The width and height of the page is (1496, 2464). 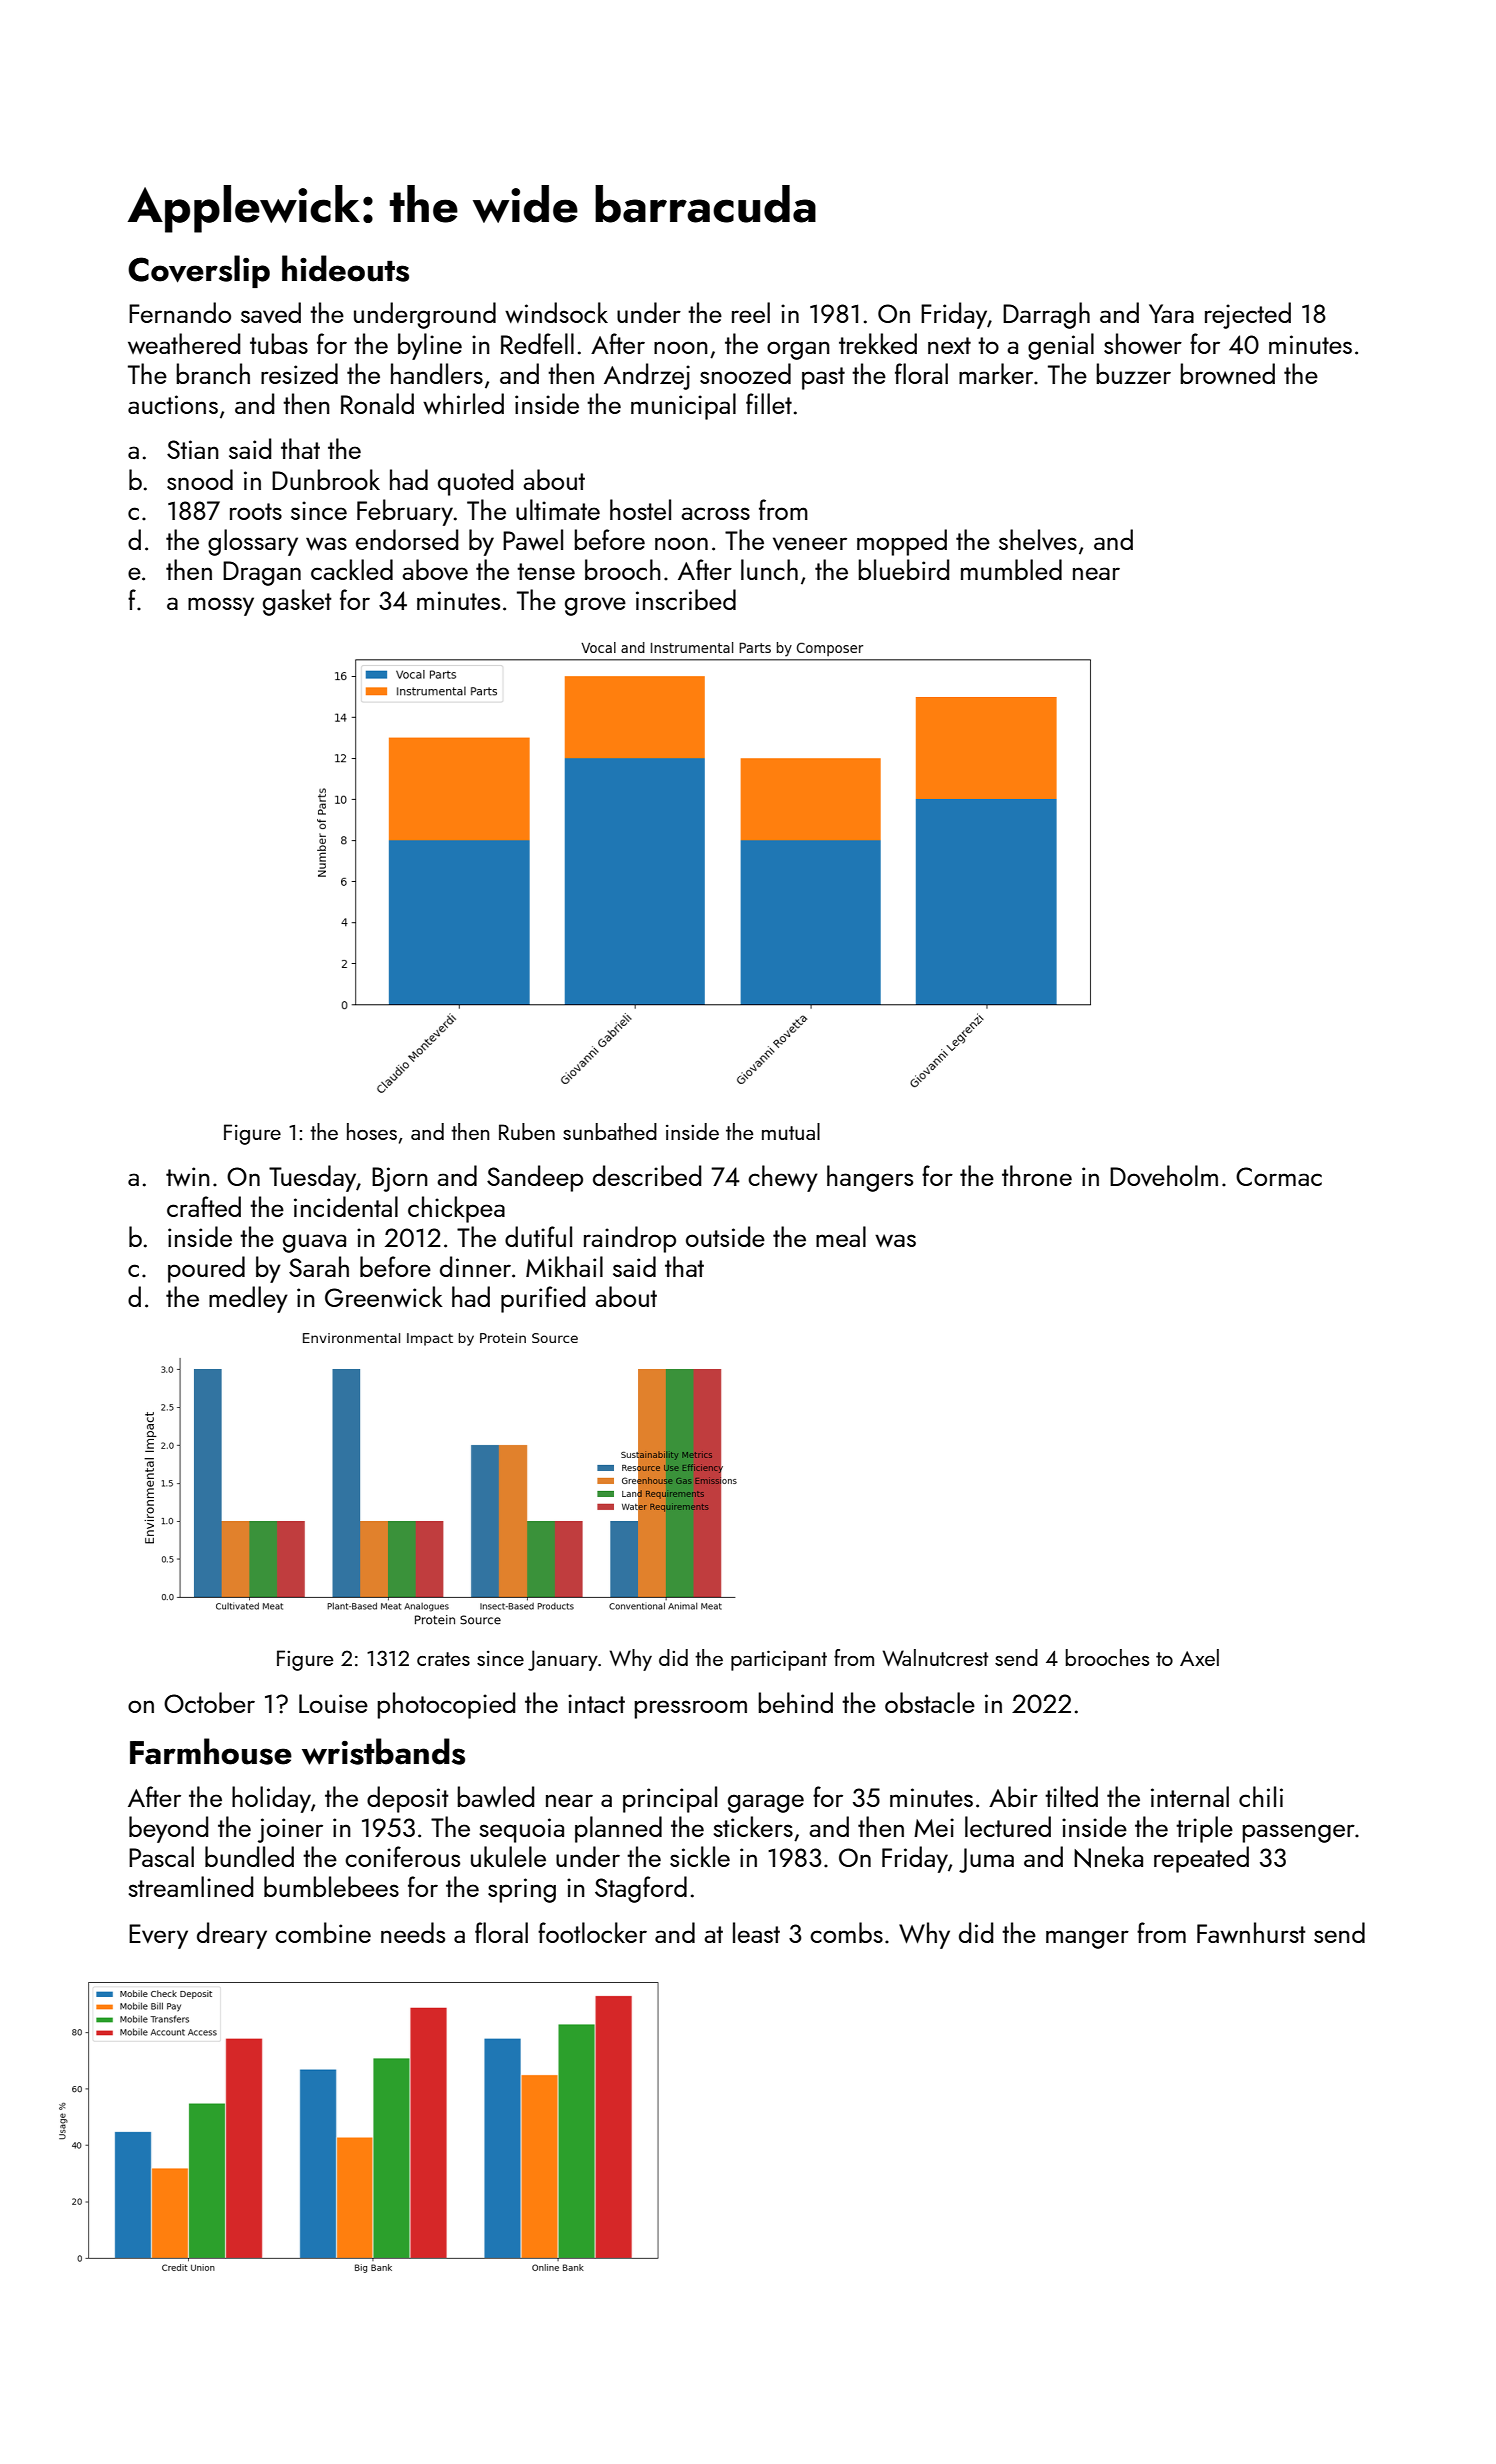 What do you see at coordinates (221, 606) in the page?
I see `mossy` at bounding box center [221, 606].
